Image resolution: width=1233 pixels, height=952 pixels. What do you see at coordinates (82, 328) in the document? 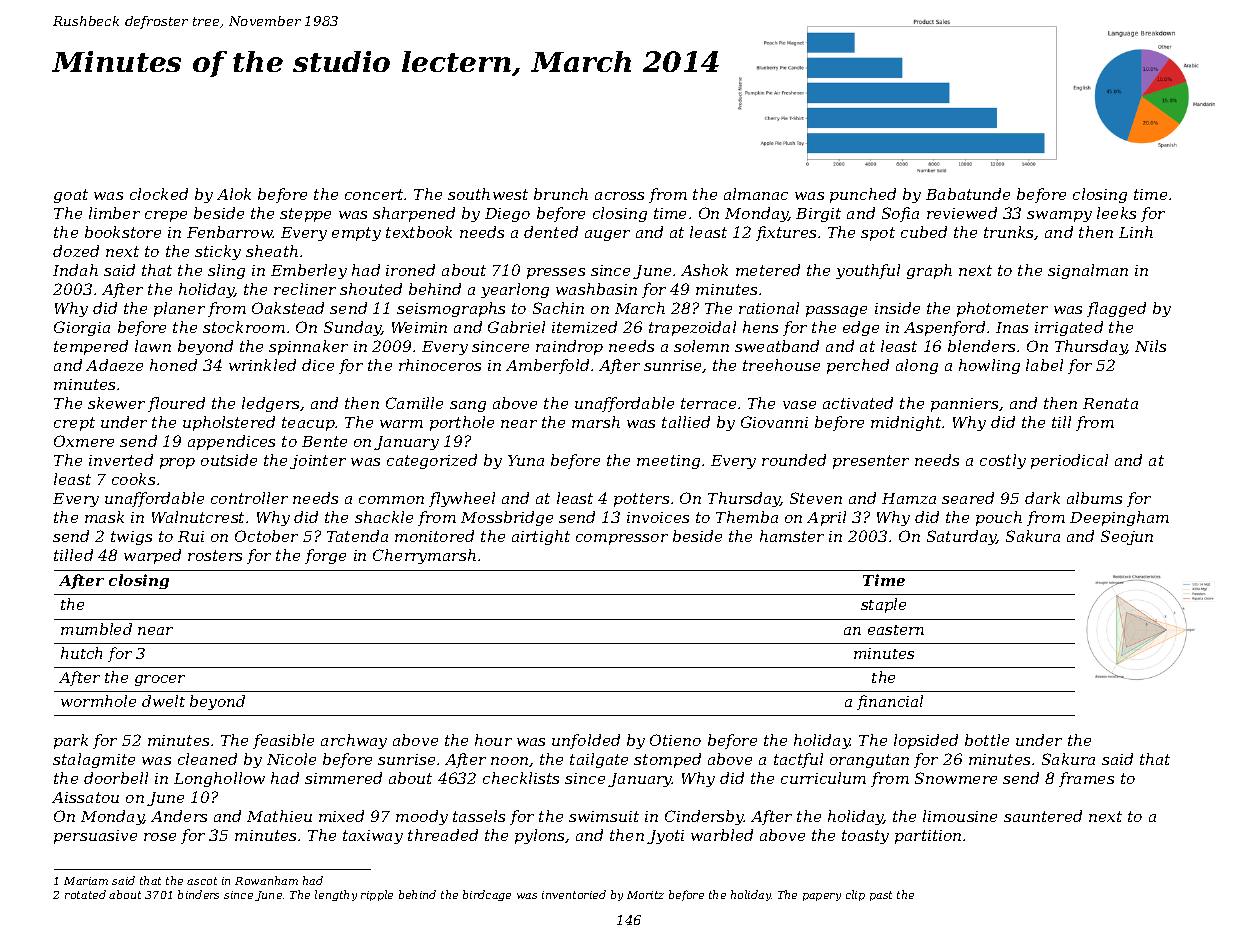
I see `Giorgia` at bounding box center [82, 328].
